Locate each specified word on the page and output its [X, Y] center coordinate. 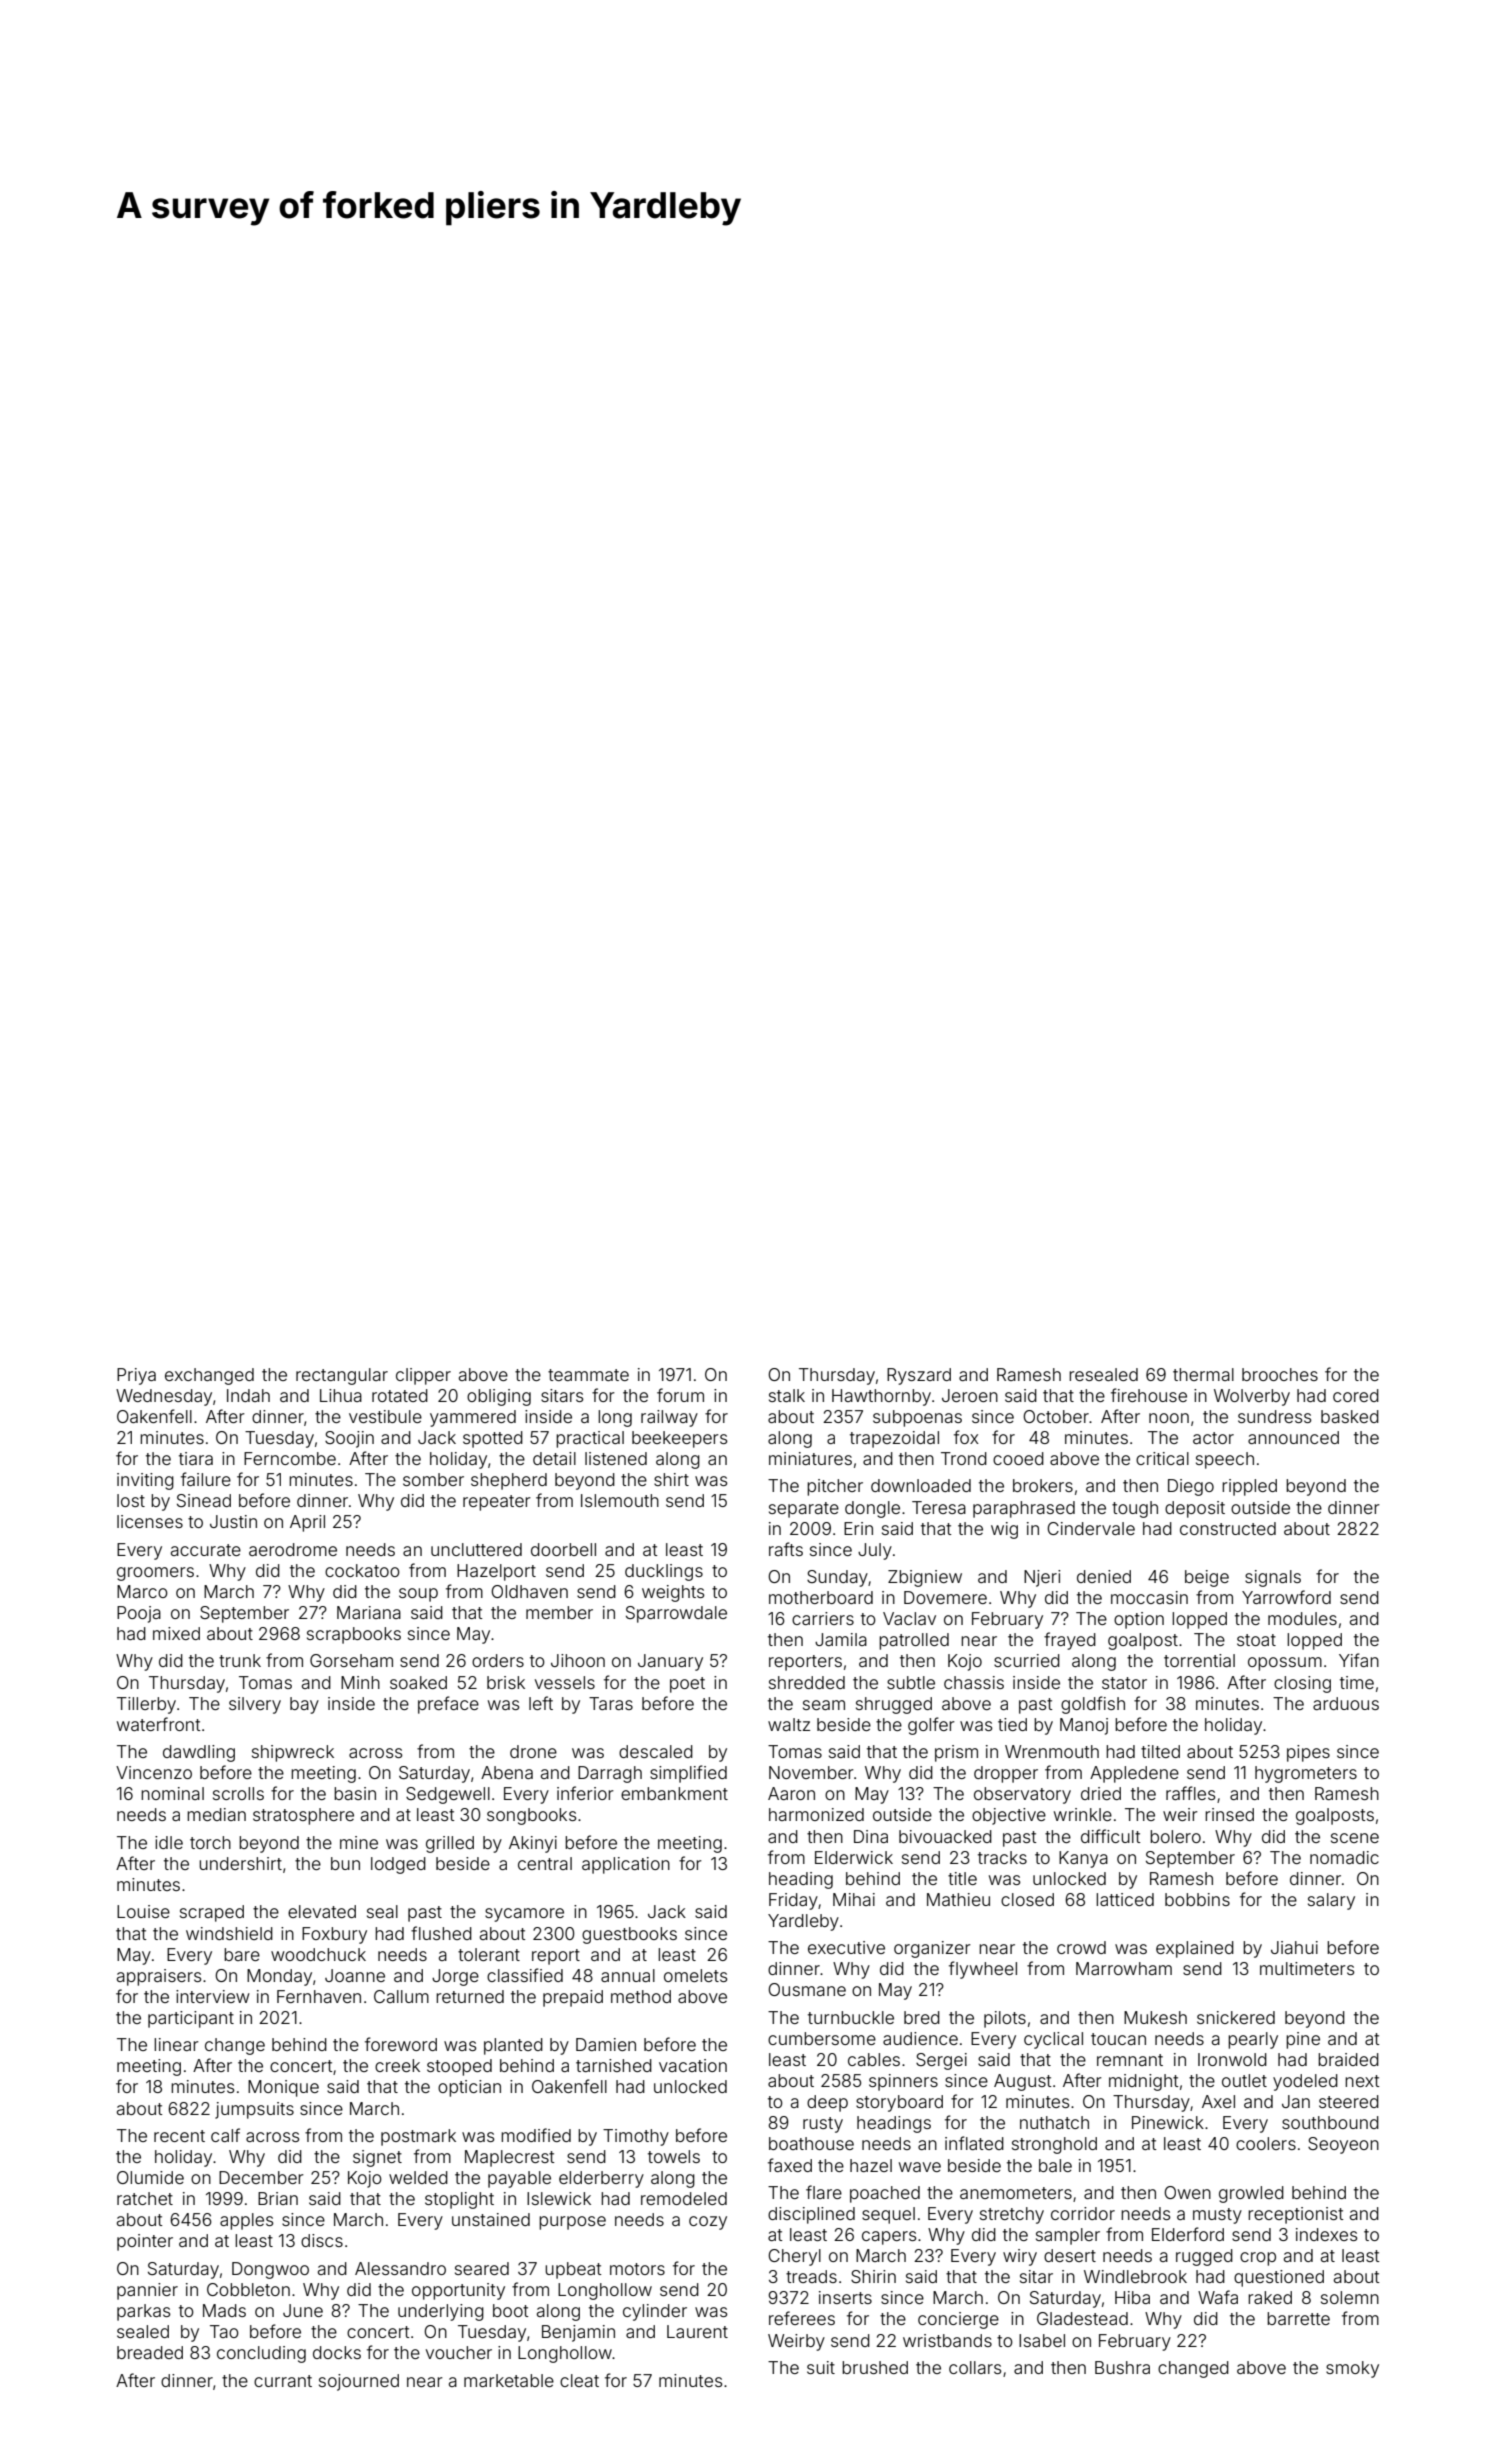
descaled [656, 1751]
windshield [229, 1933]
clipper [423, 1376]
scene [1355, 1838]
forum [680, 1395]
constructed [1228, 1528]
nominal [172, 1793]
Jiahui [1294, 1947]
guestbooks [629, 1935]
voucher [459, 2352]
